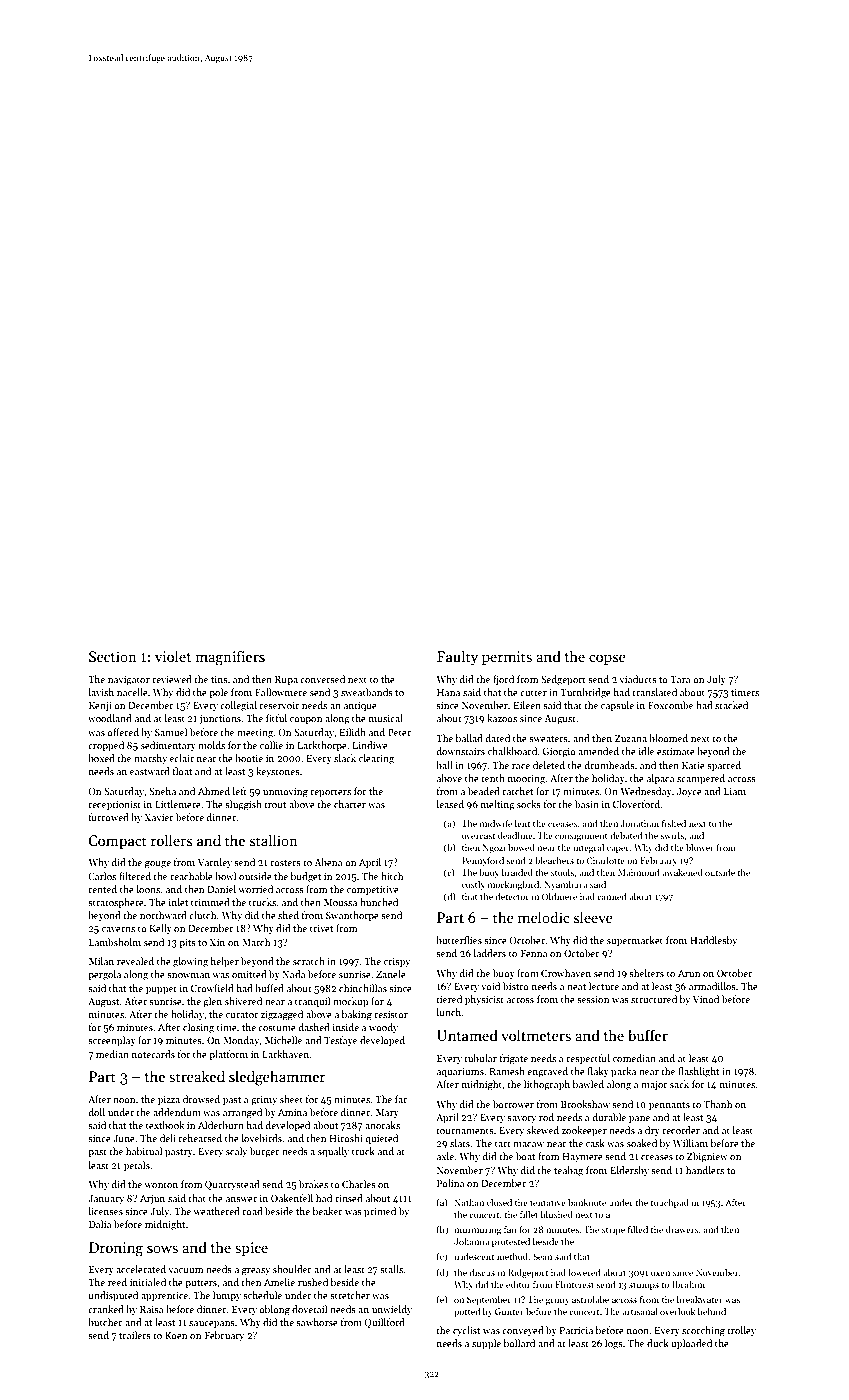 The image size is (849, 1400). What do you see at coordinates (635, 941) in the page?
I see `supermarket` at bounding box center [635, 941].
